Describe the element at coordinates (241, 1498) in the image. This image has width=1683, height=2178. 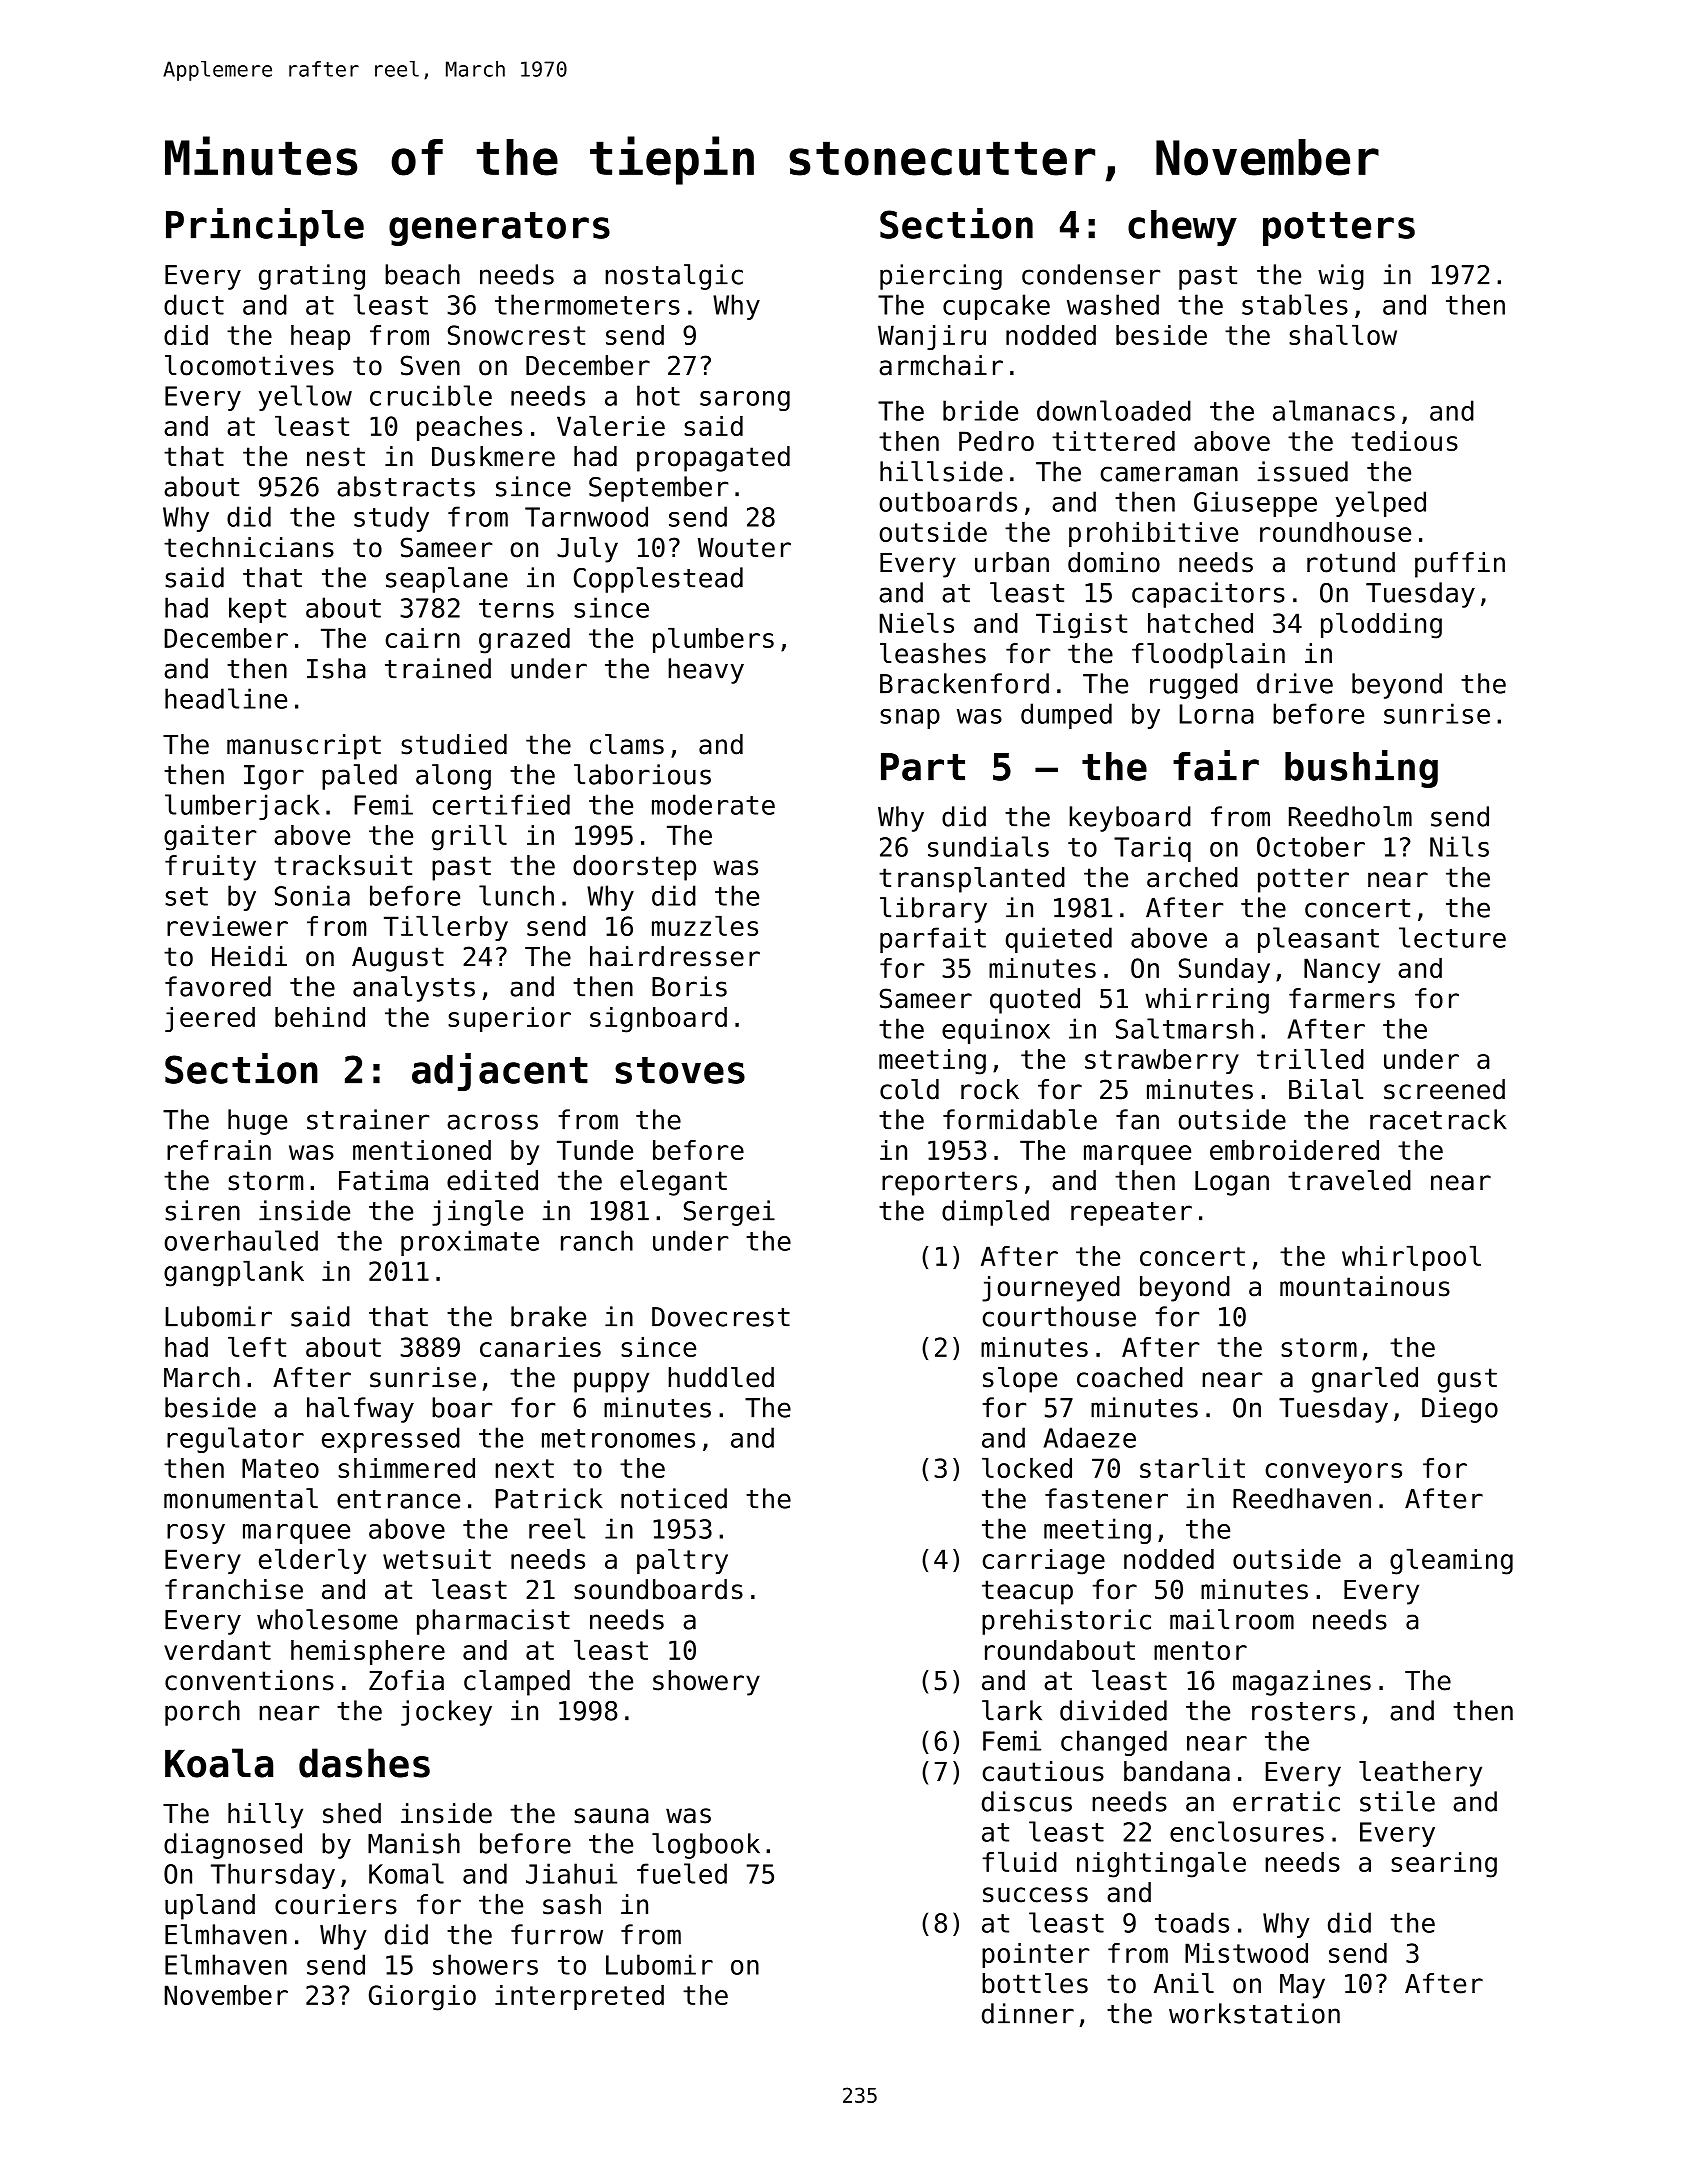
I see `monumental` at that location.
